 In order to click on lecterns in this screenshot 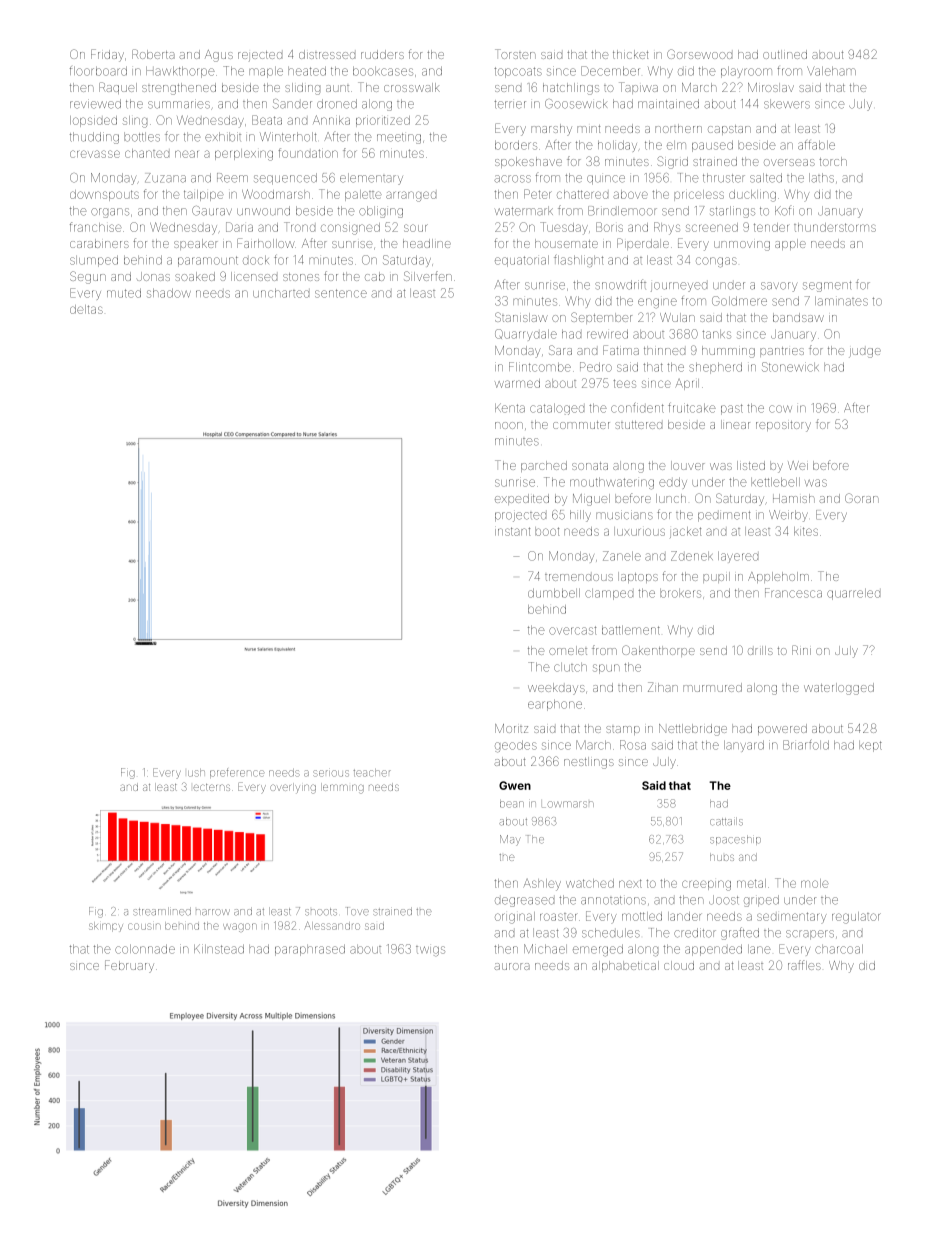, I will do `click(211, 787)`.
